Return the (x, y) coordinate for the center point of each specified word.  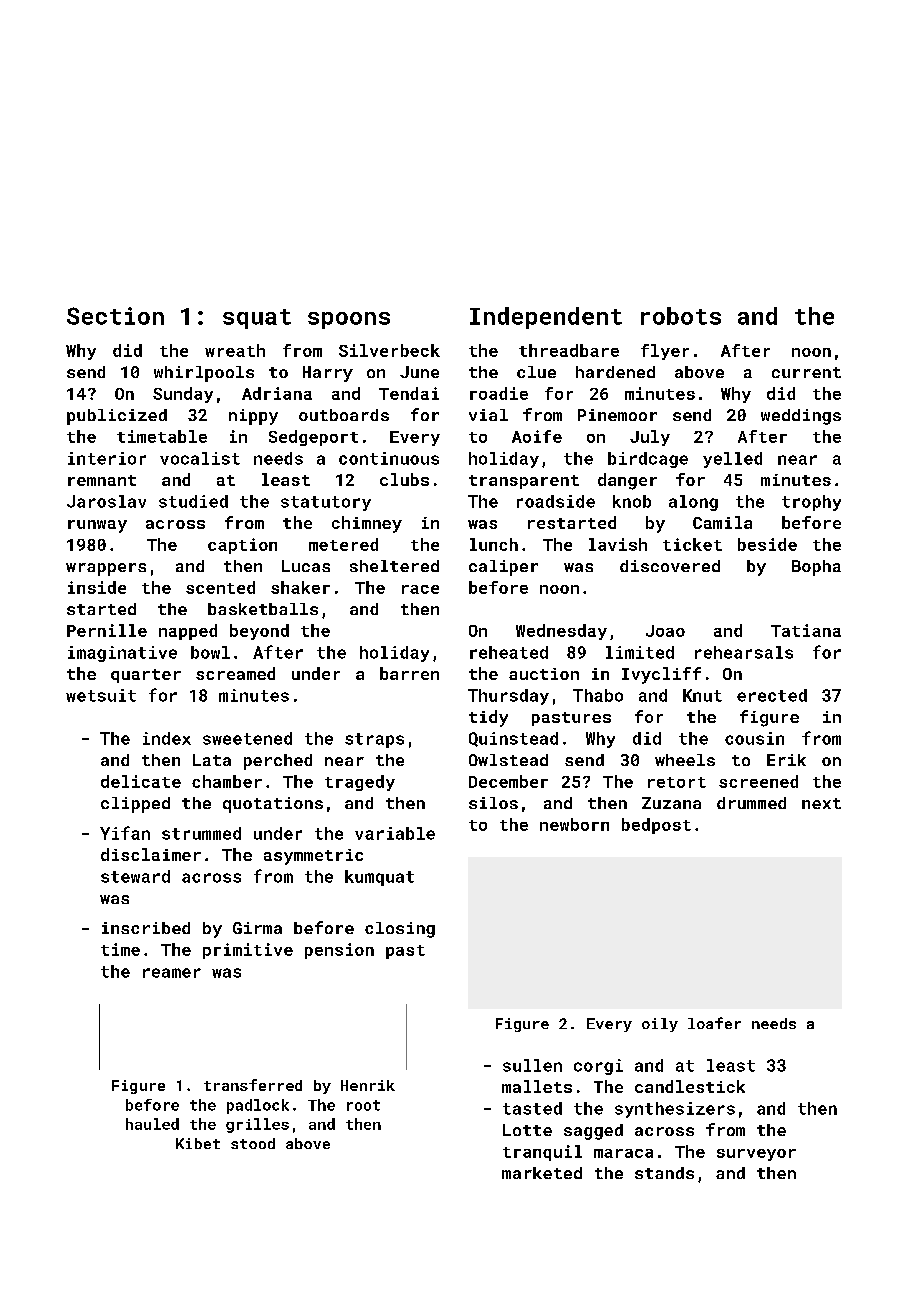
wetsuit (101, 695)
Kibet (198, 1143)
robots (681, 316)
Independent (546, 318)
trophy (811, 503)
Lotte (527, 1130)
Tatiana (806, 630)
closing (400, 930)
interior (107, 458)
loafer (714, 1023)
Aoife (537, 436)
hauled (152, 1124)
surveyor (756, 1155)
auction (544, 674)
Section (115, 316)
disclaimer (151, 854)
